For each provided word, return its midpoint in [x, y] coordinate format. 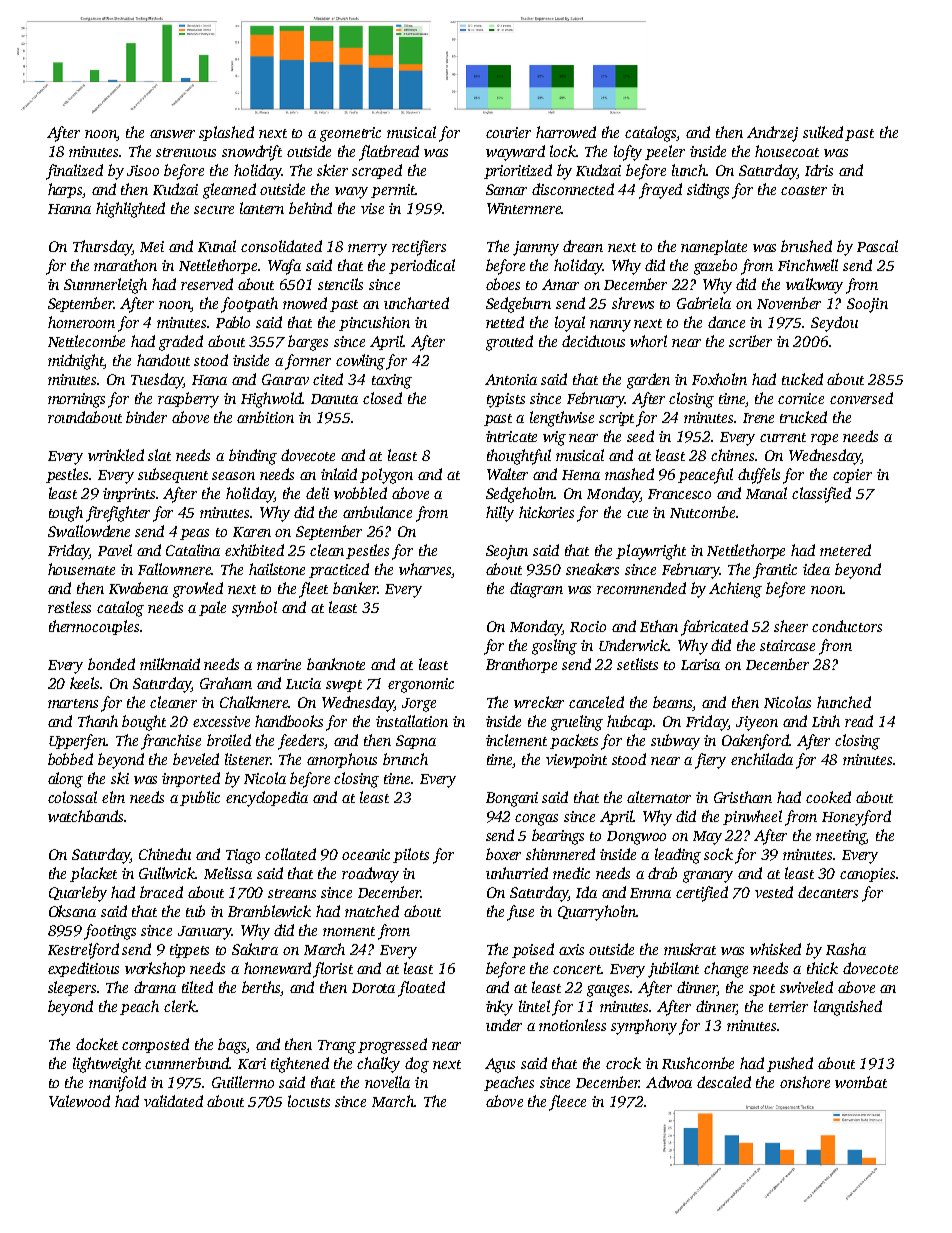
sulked [823, 132]
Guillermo [243, 1082]
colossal [72, 797]
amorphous [342, 760]
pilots [411, 855]
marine [279, 664]
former [308, 362]
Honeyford [856, 818]
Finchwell [808, 265]
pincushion [374, 323]
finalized [74, 172]
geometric [350, 134]
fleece [567, 1103]
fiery [710, 761]
